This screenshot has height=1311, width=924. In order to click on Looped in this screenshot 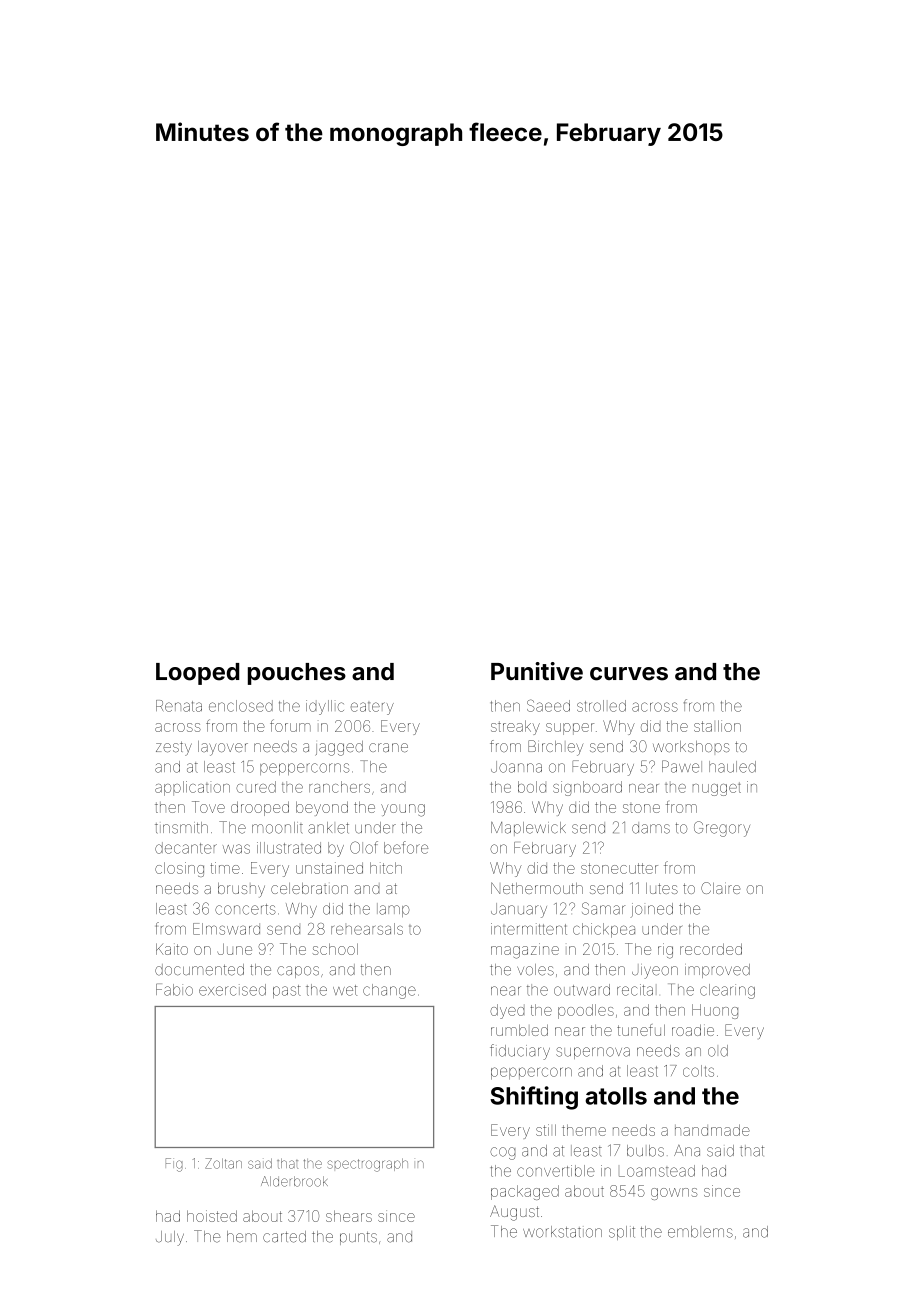, I will do `click(197, 674)`.
